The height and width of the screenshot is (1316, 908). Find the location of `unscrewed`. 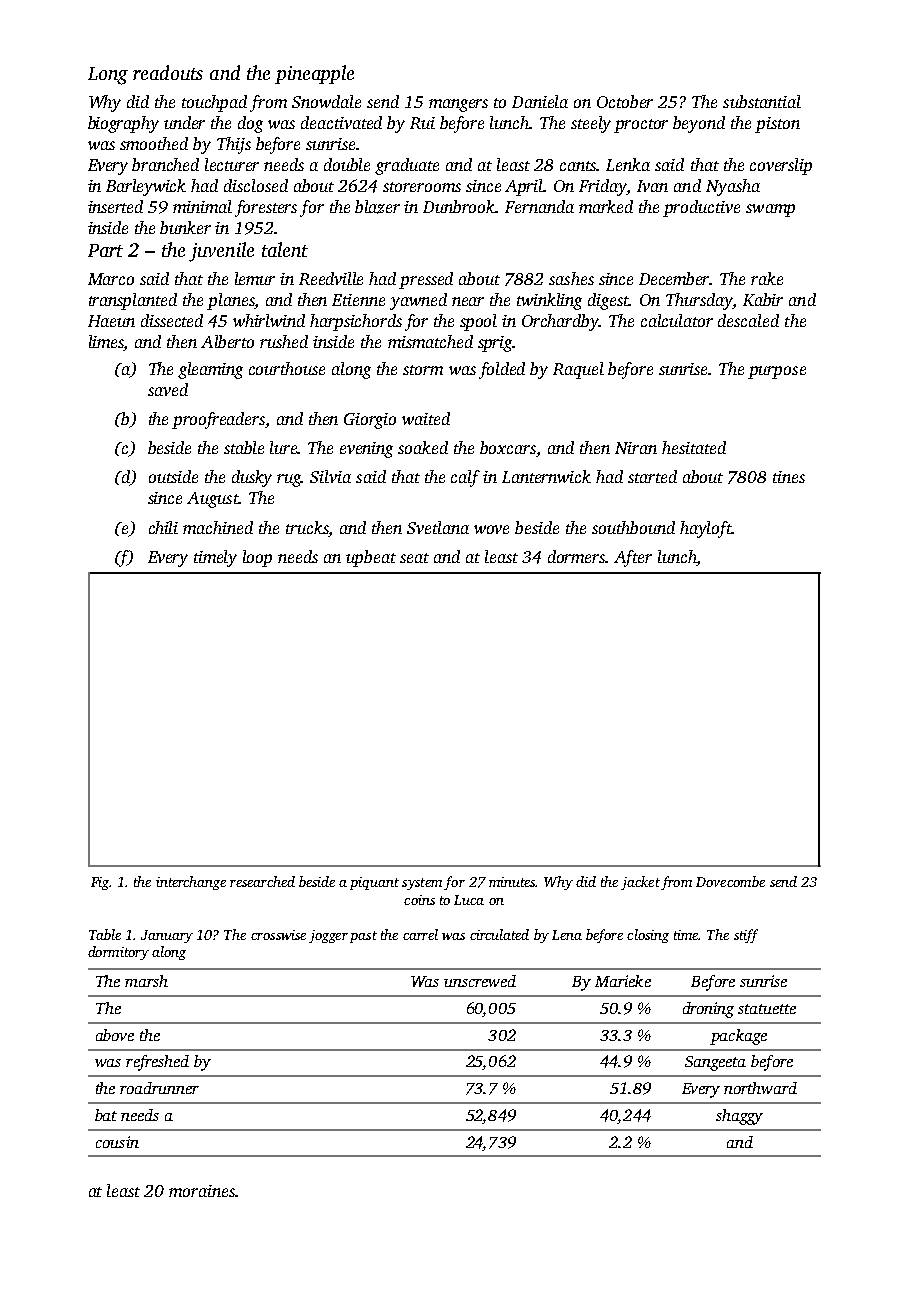

unscrewed is located at coordinates (480, 981).
